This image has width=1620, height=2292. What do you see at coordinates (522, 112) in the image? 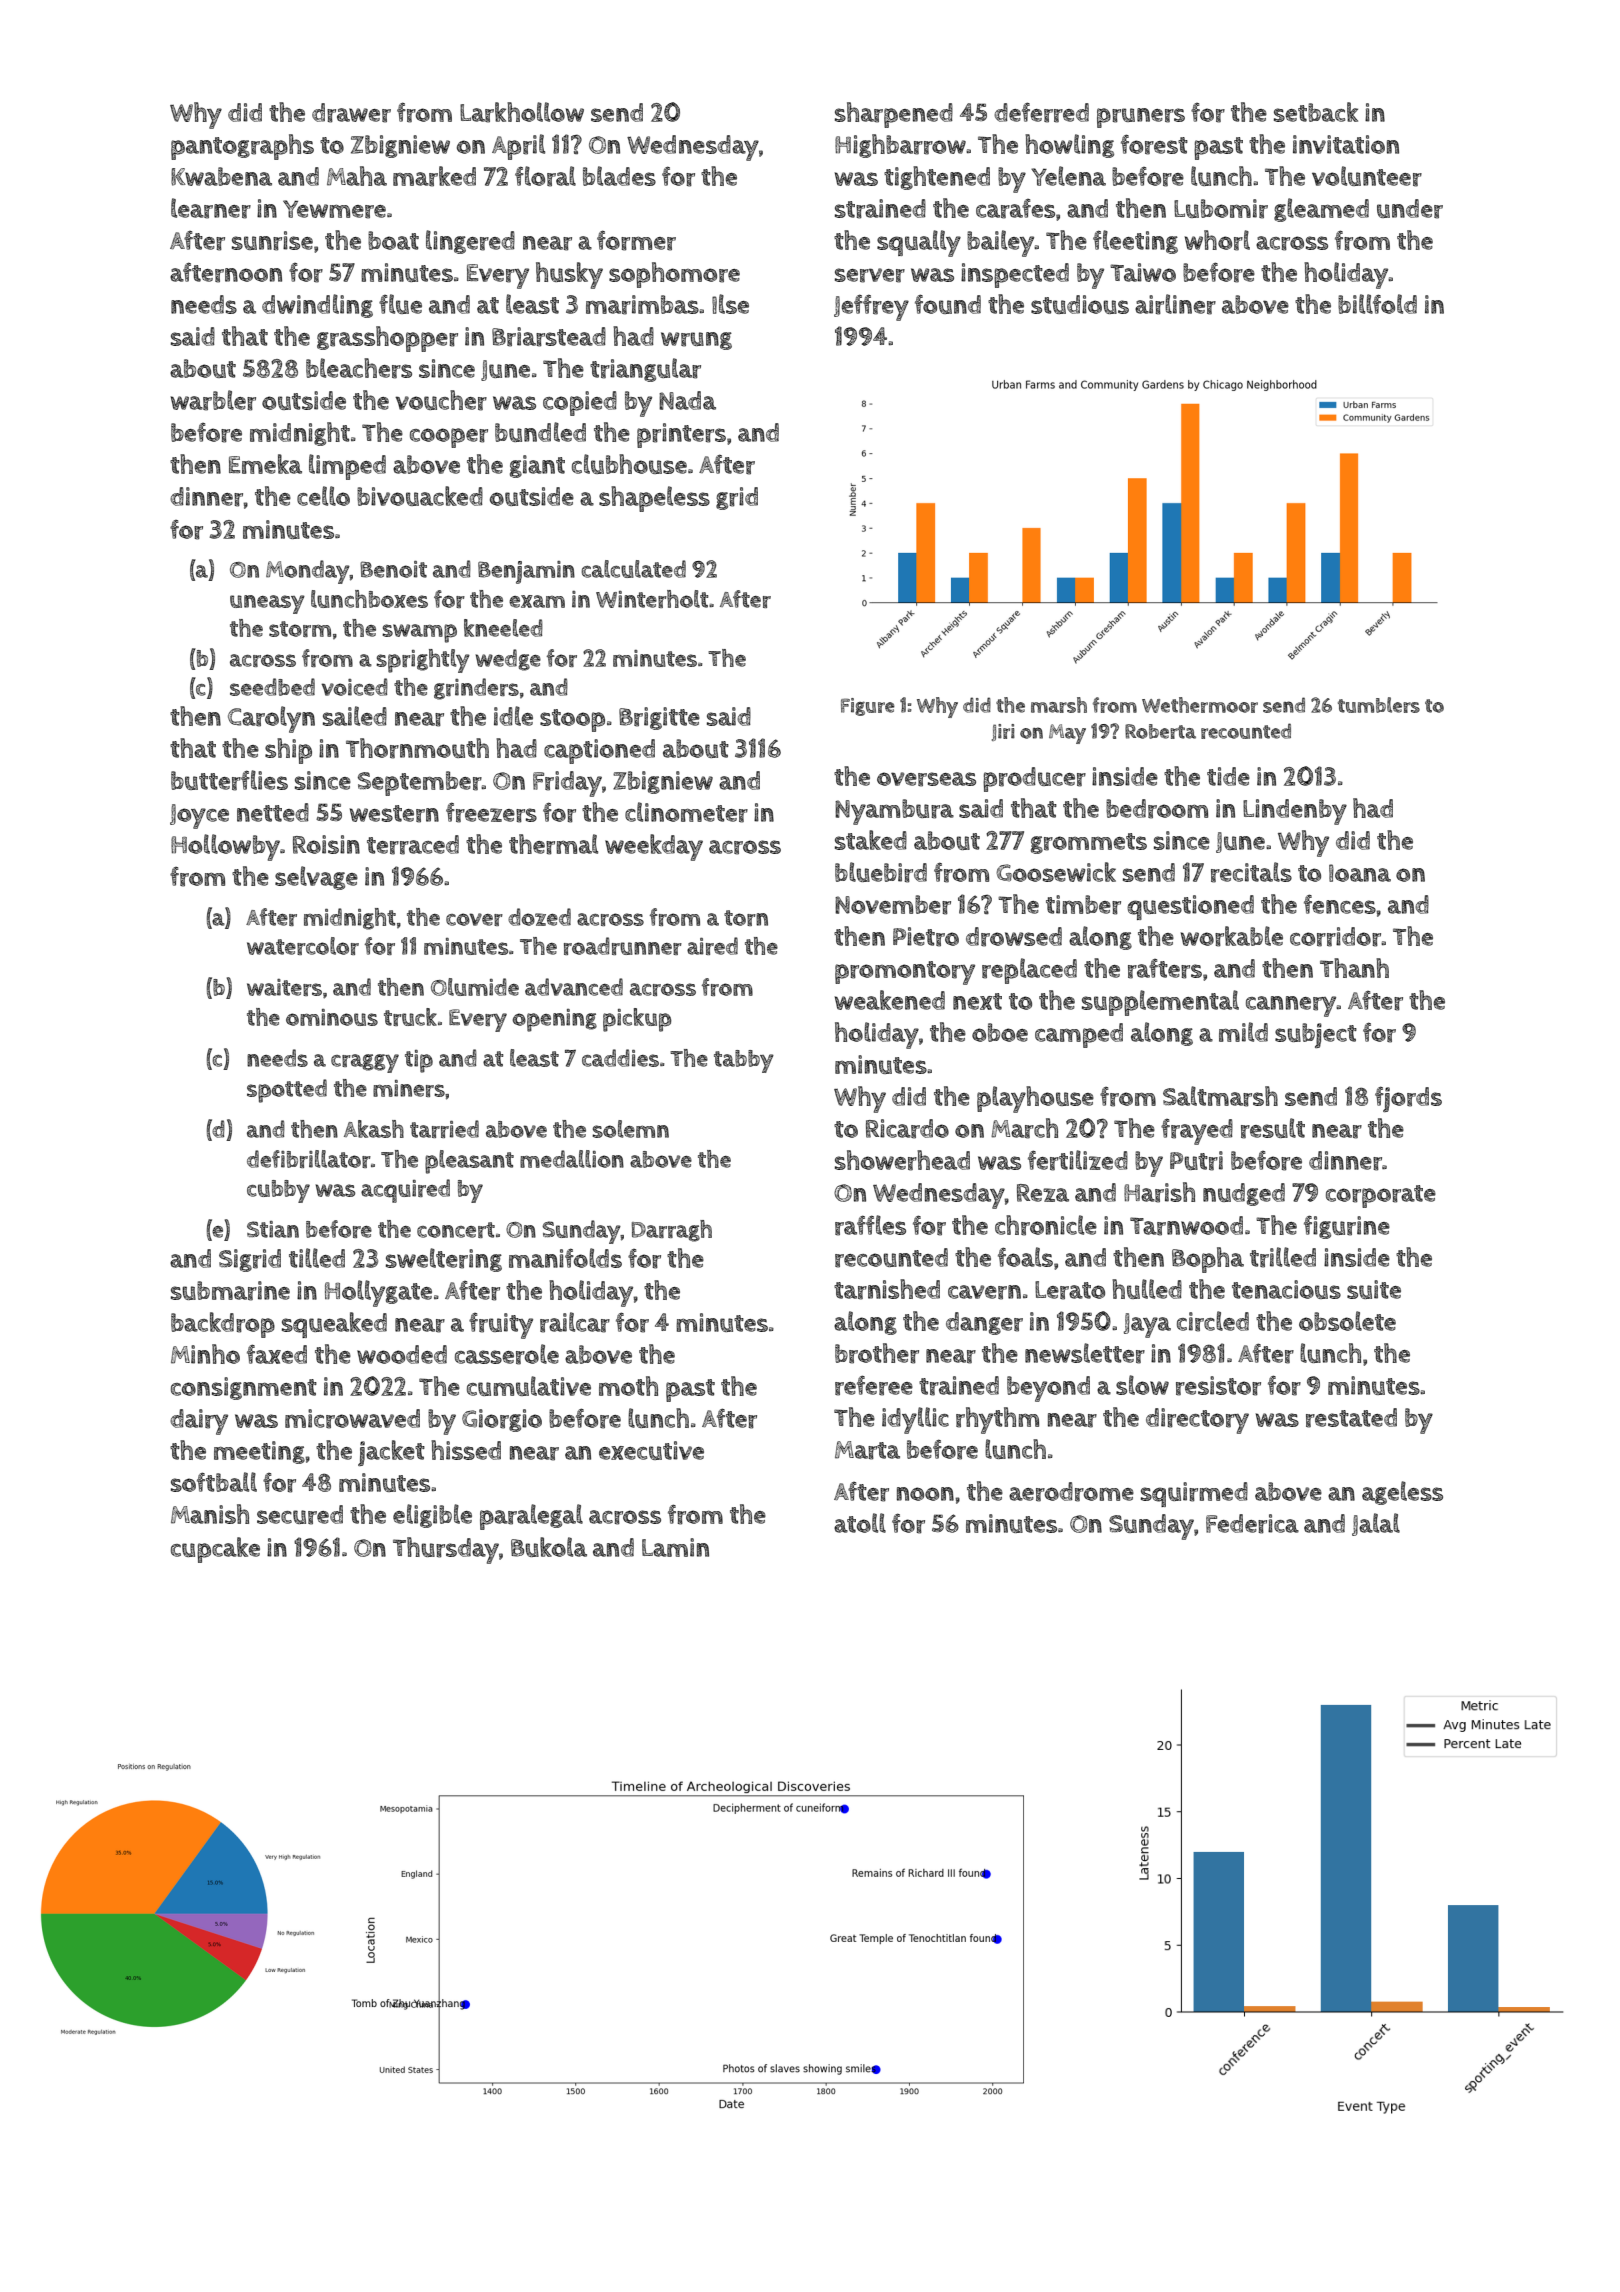
I see `Larkhollow` at bounding box center [522, 112].
